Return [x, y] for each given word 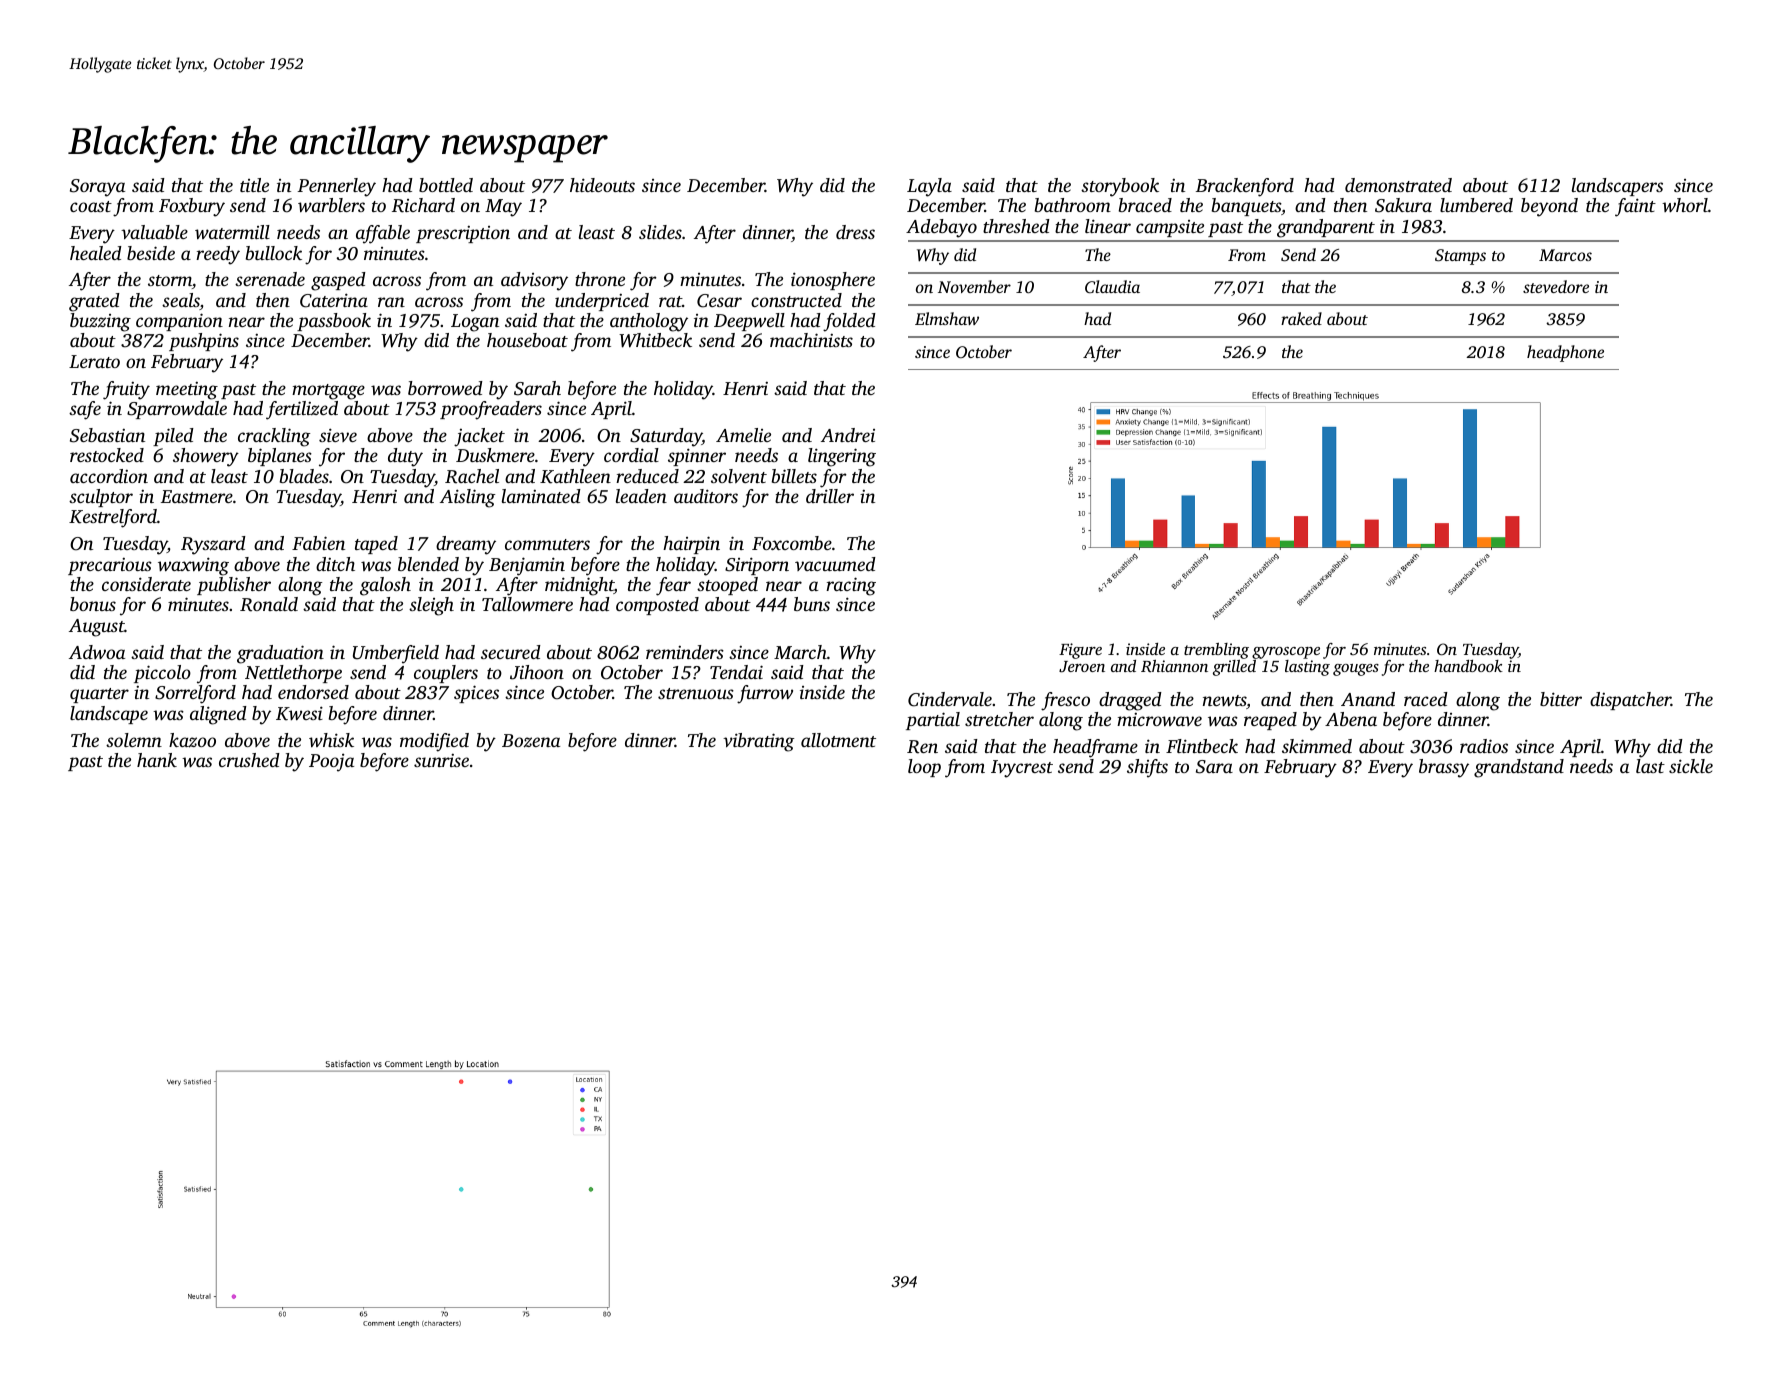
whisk [331, 740]
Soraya [97, 188]
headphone [1565, 353]
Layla [929, 187]
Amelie [743, 435]
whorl [1685, 205]
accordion [109, 476]
